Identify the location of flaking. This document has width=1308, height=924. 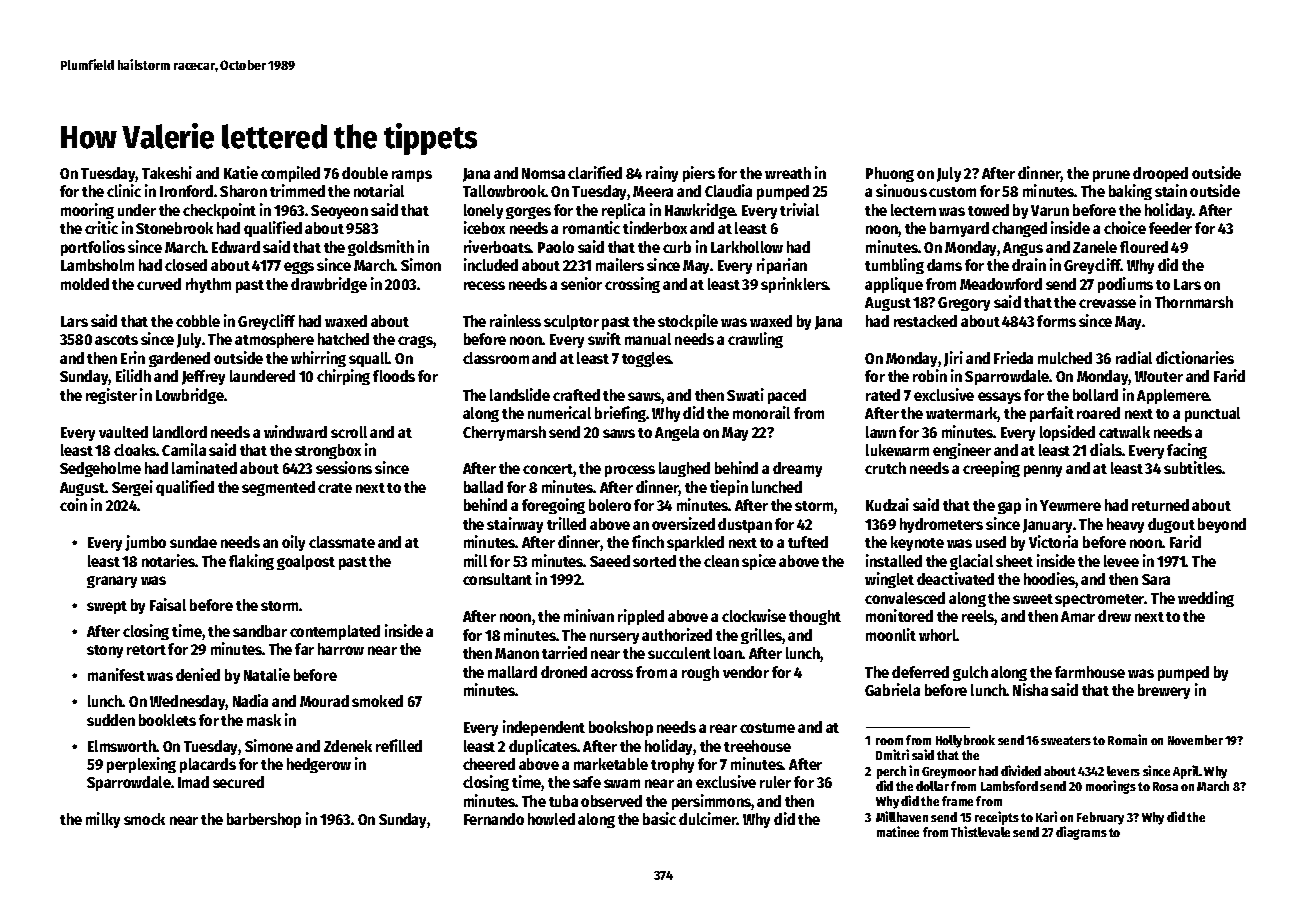
(251, 562).
